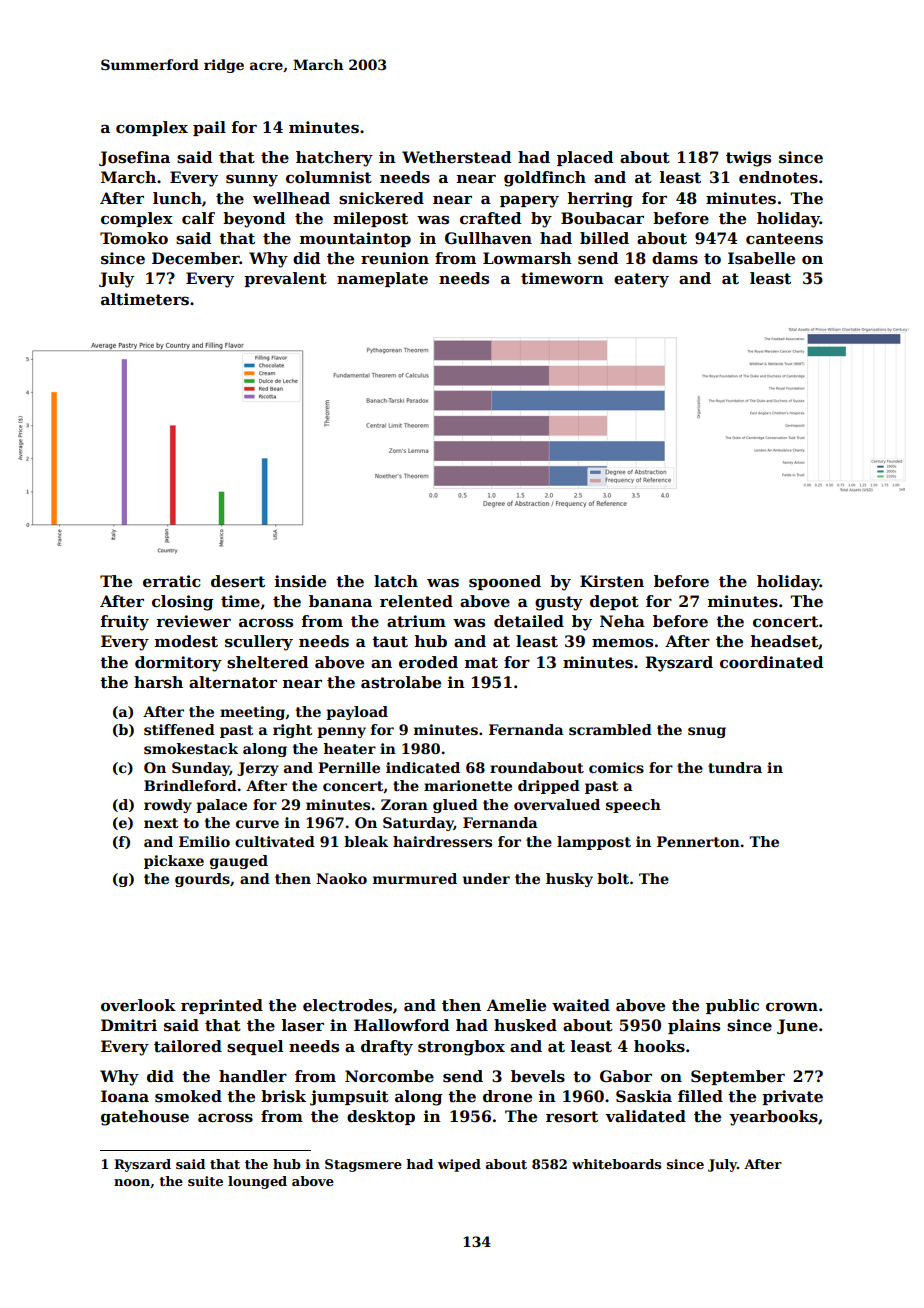  What do you see at coordinates (707, 732) in the page?
I see `snug` at bounding box center [707, 732].
